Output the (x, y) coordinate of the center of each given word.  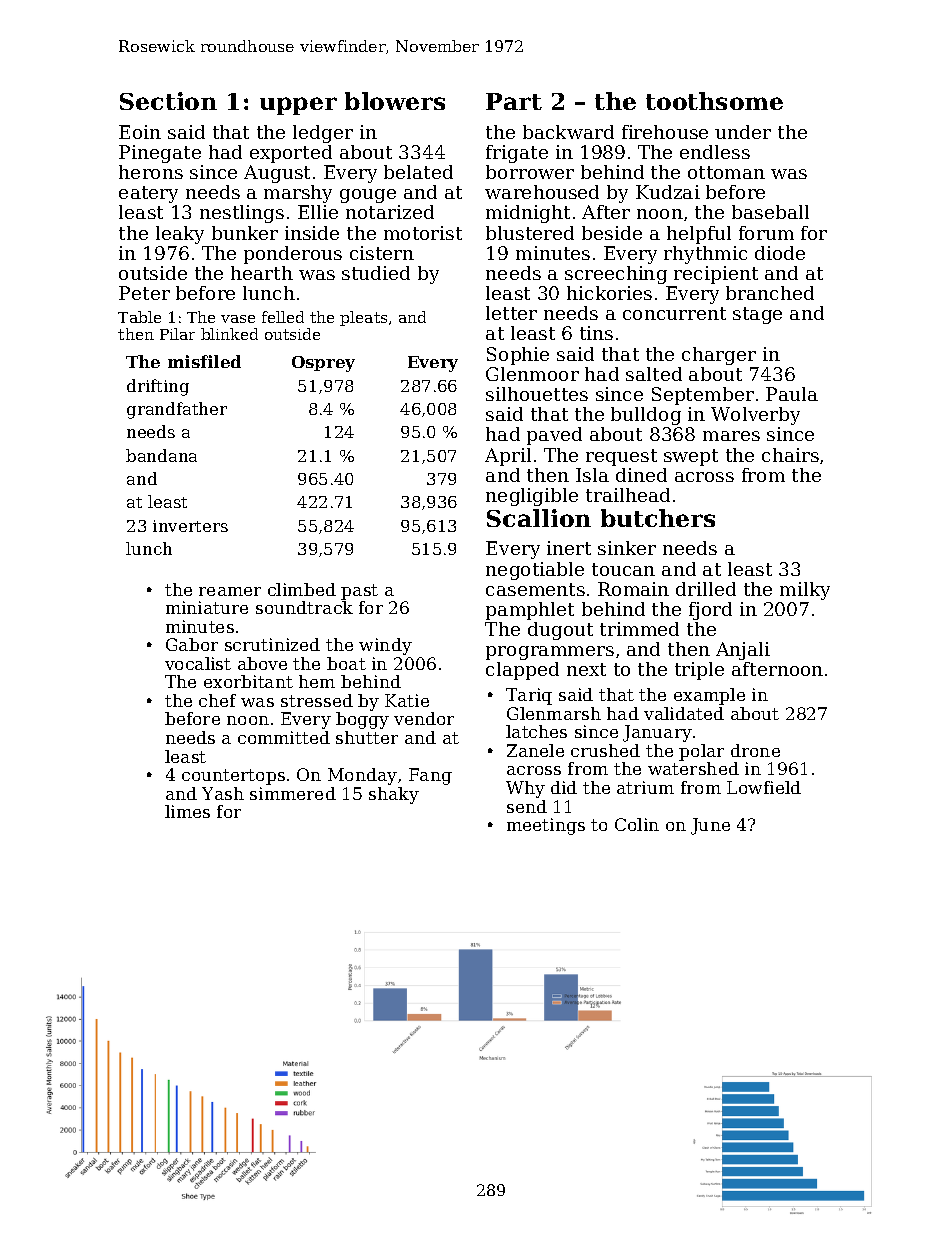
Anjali (743, 651)
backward (568, 132)
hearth (262, 273)
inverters (190, 526)
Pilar (177, 334)
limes (187, 811)
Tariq (529, 696)
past (359, 592)
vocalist (198, 663)
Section (168, 101)
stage (757, 315)
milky (805, 591)
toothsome (714, 101)
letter (511, 313)
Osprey (323, 364)
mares (731, 436)
